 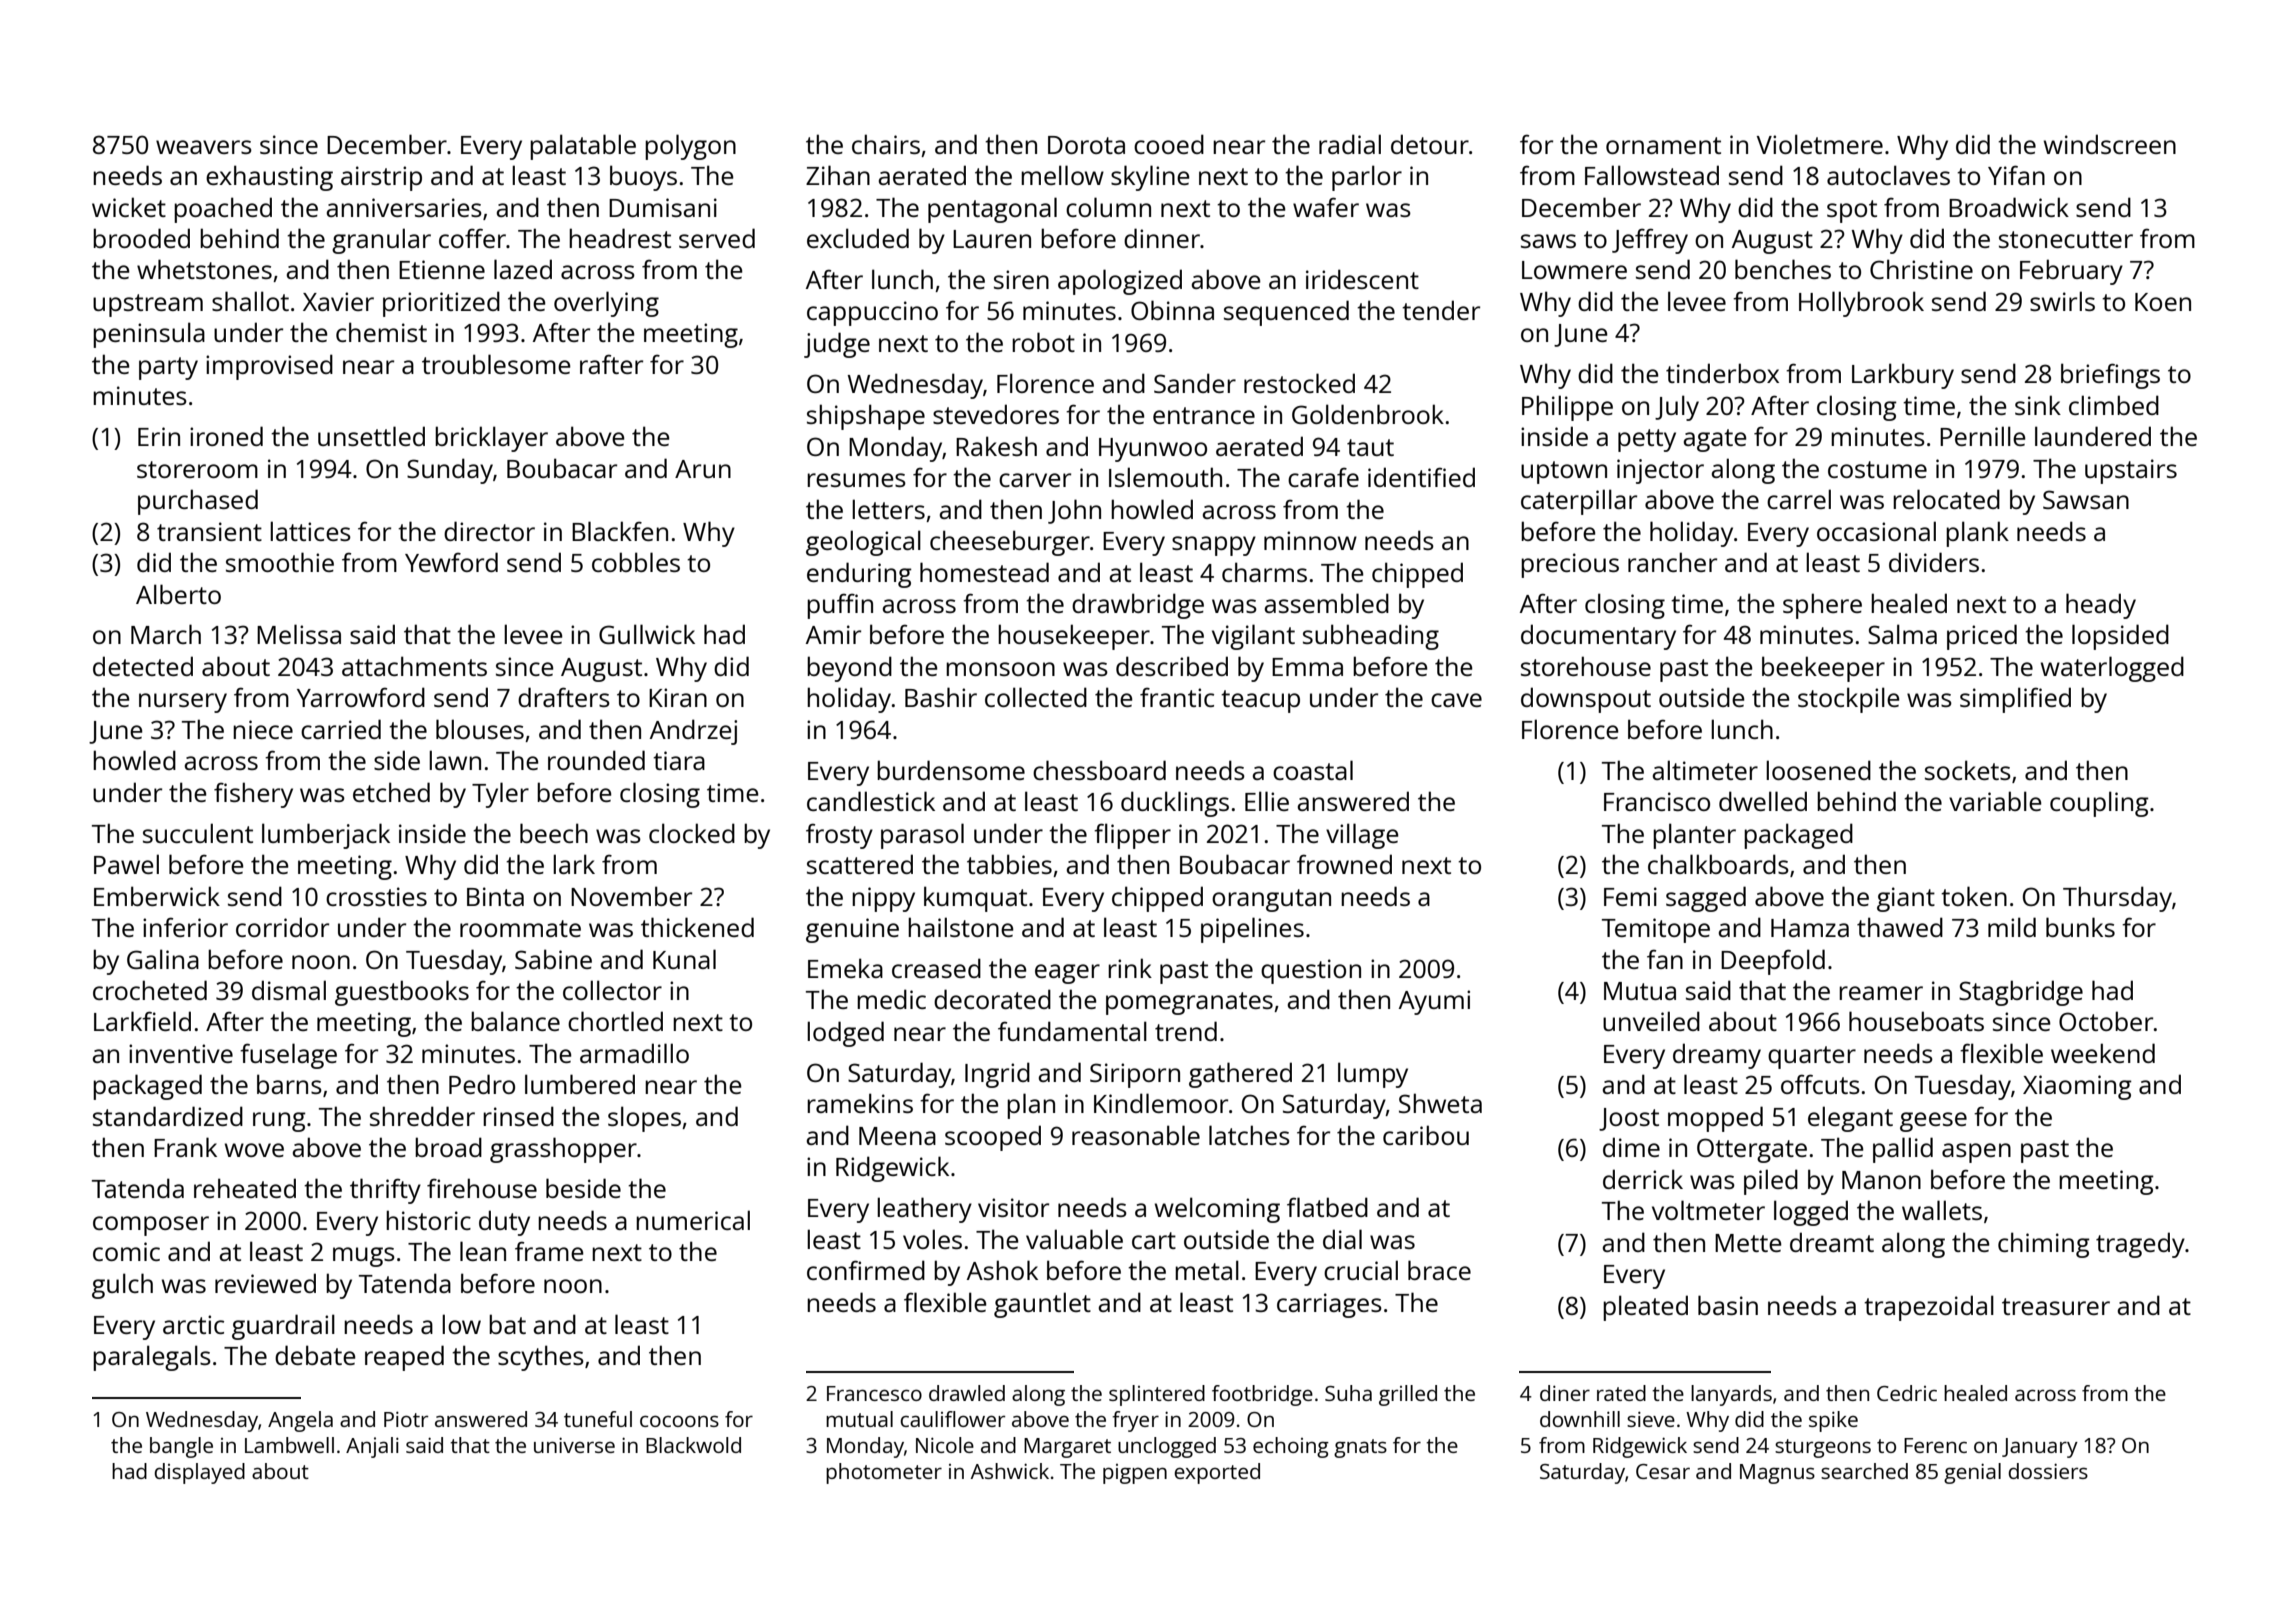 What do you see at coordinates (1373, 1075) in the image?
I see `lumpy` at bounding box center [1373, 1075].
